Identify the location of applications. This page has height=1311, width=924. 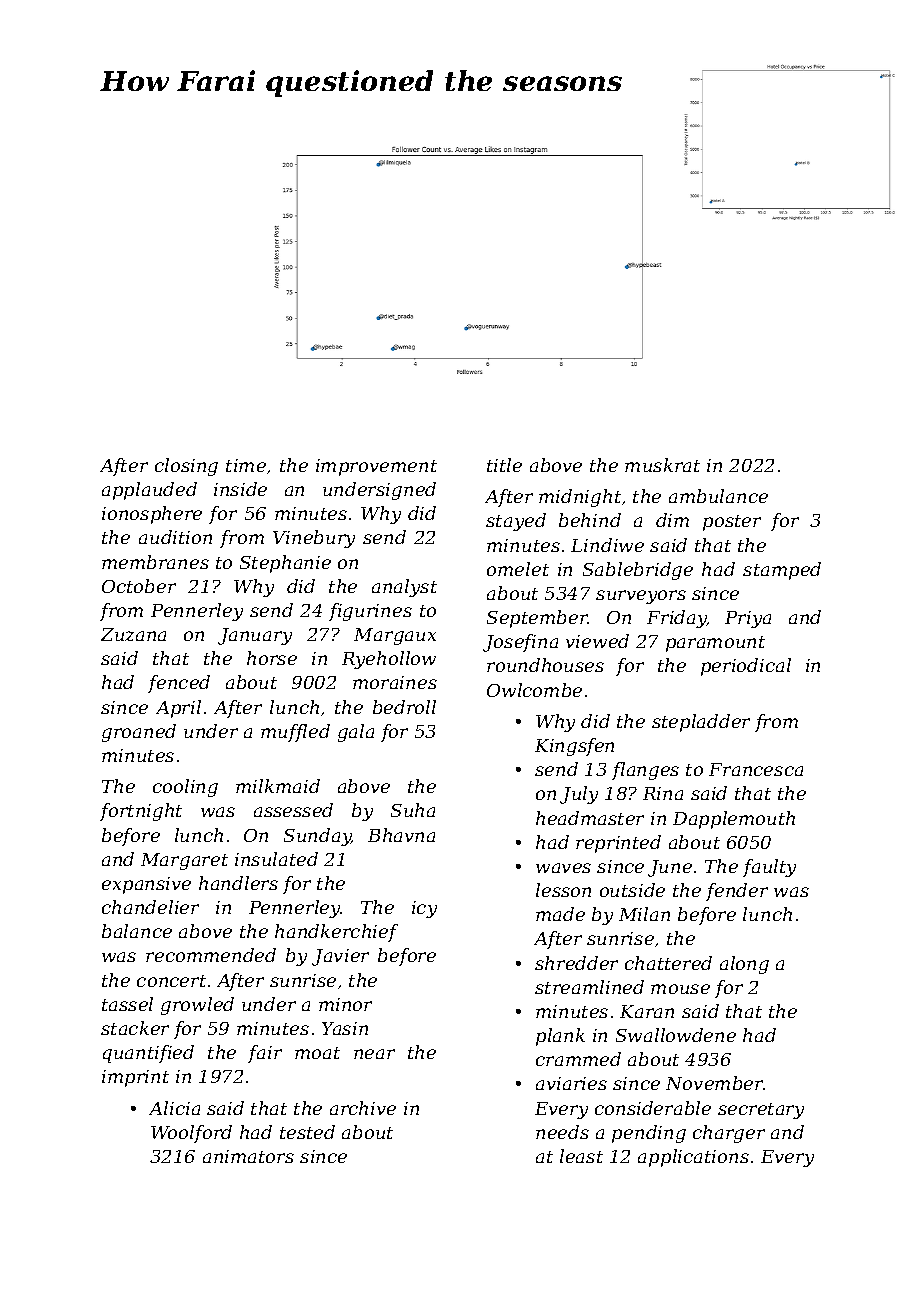
(693, 1158).
